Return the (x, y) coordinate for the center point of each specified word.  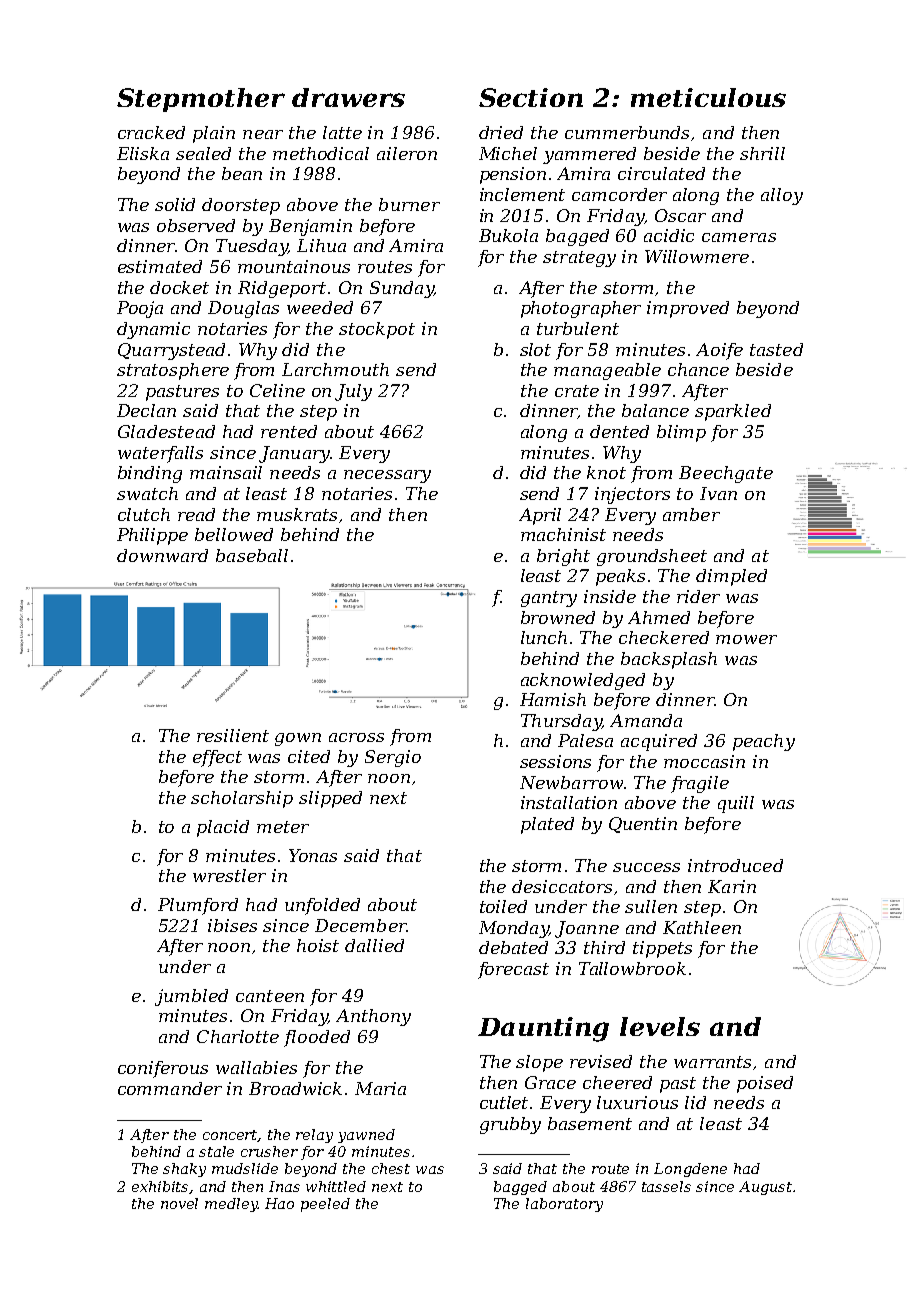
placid (223, 828)
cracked (151, 132)
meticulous (708, 97)
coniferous (163, 1069)
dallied (374, 945)
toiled (503, 906)
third (604, 947)
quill (736, 804)
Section (531, 97)
